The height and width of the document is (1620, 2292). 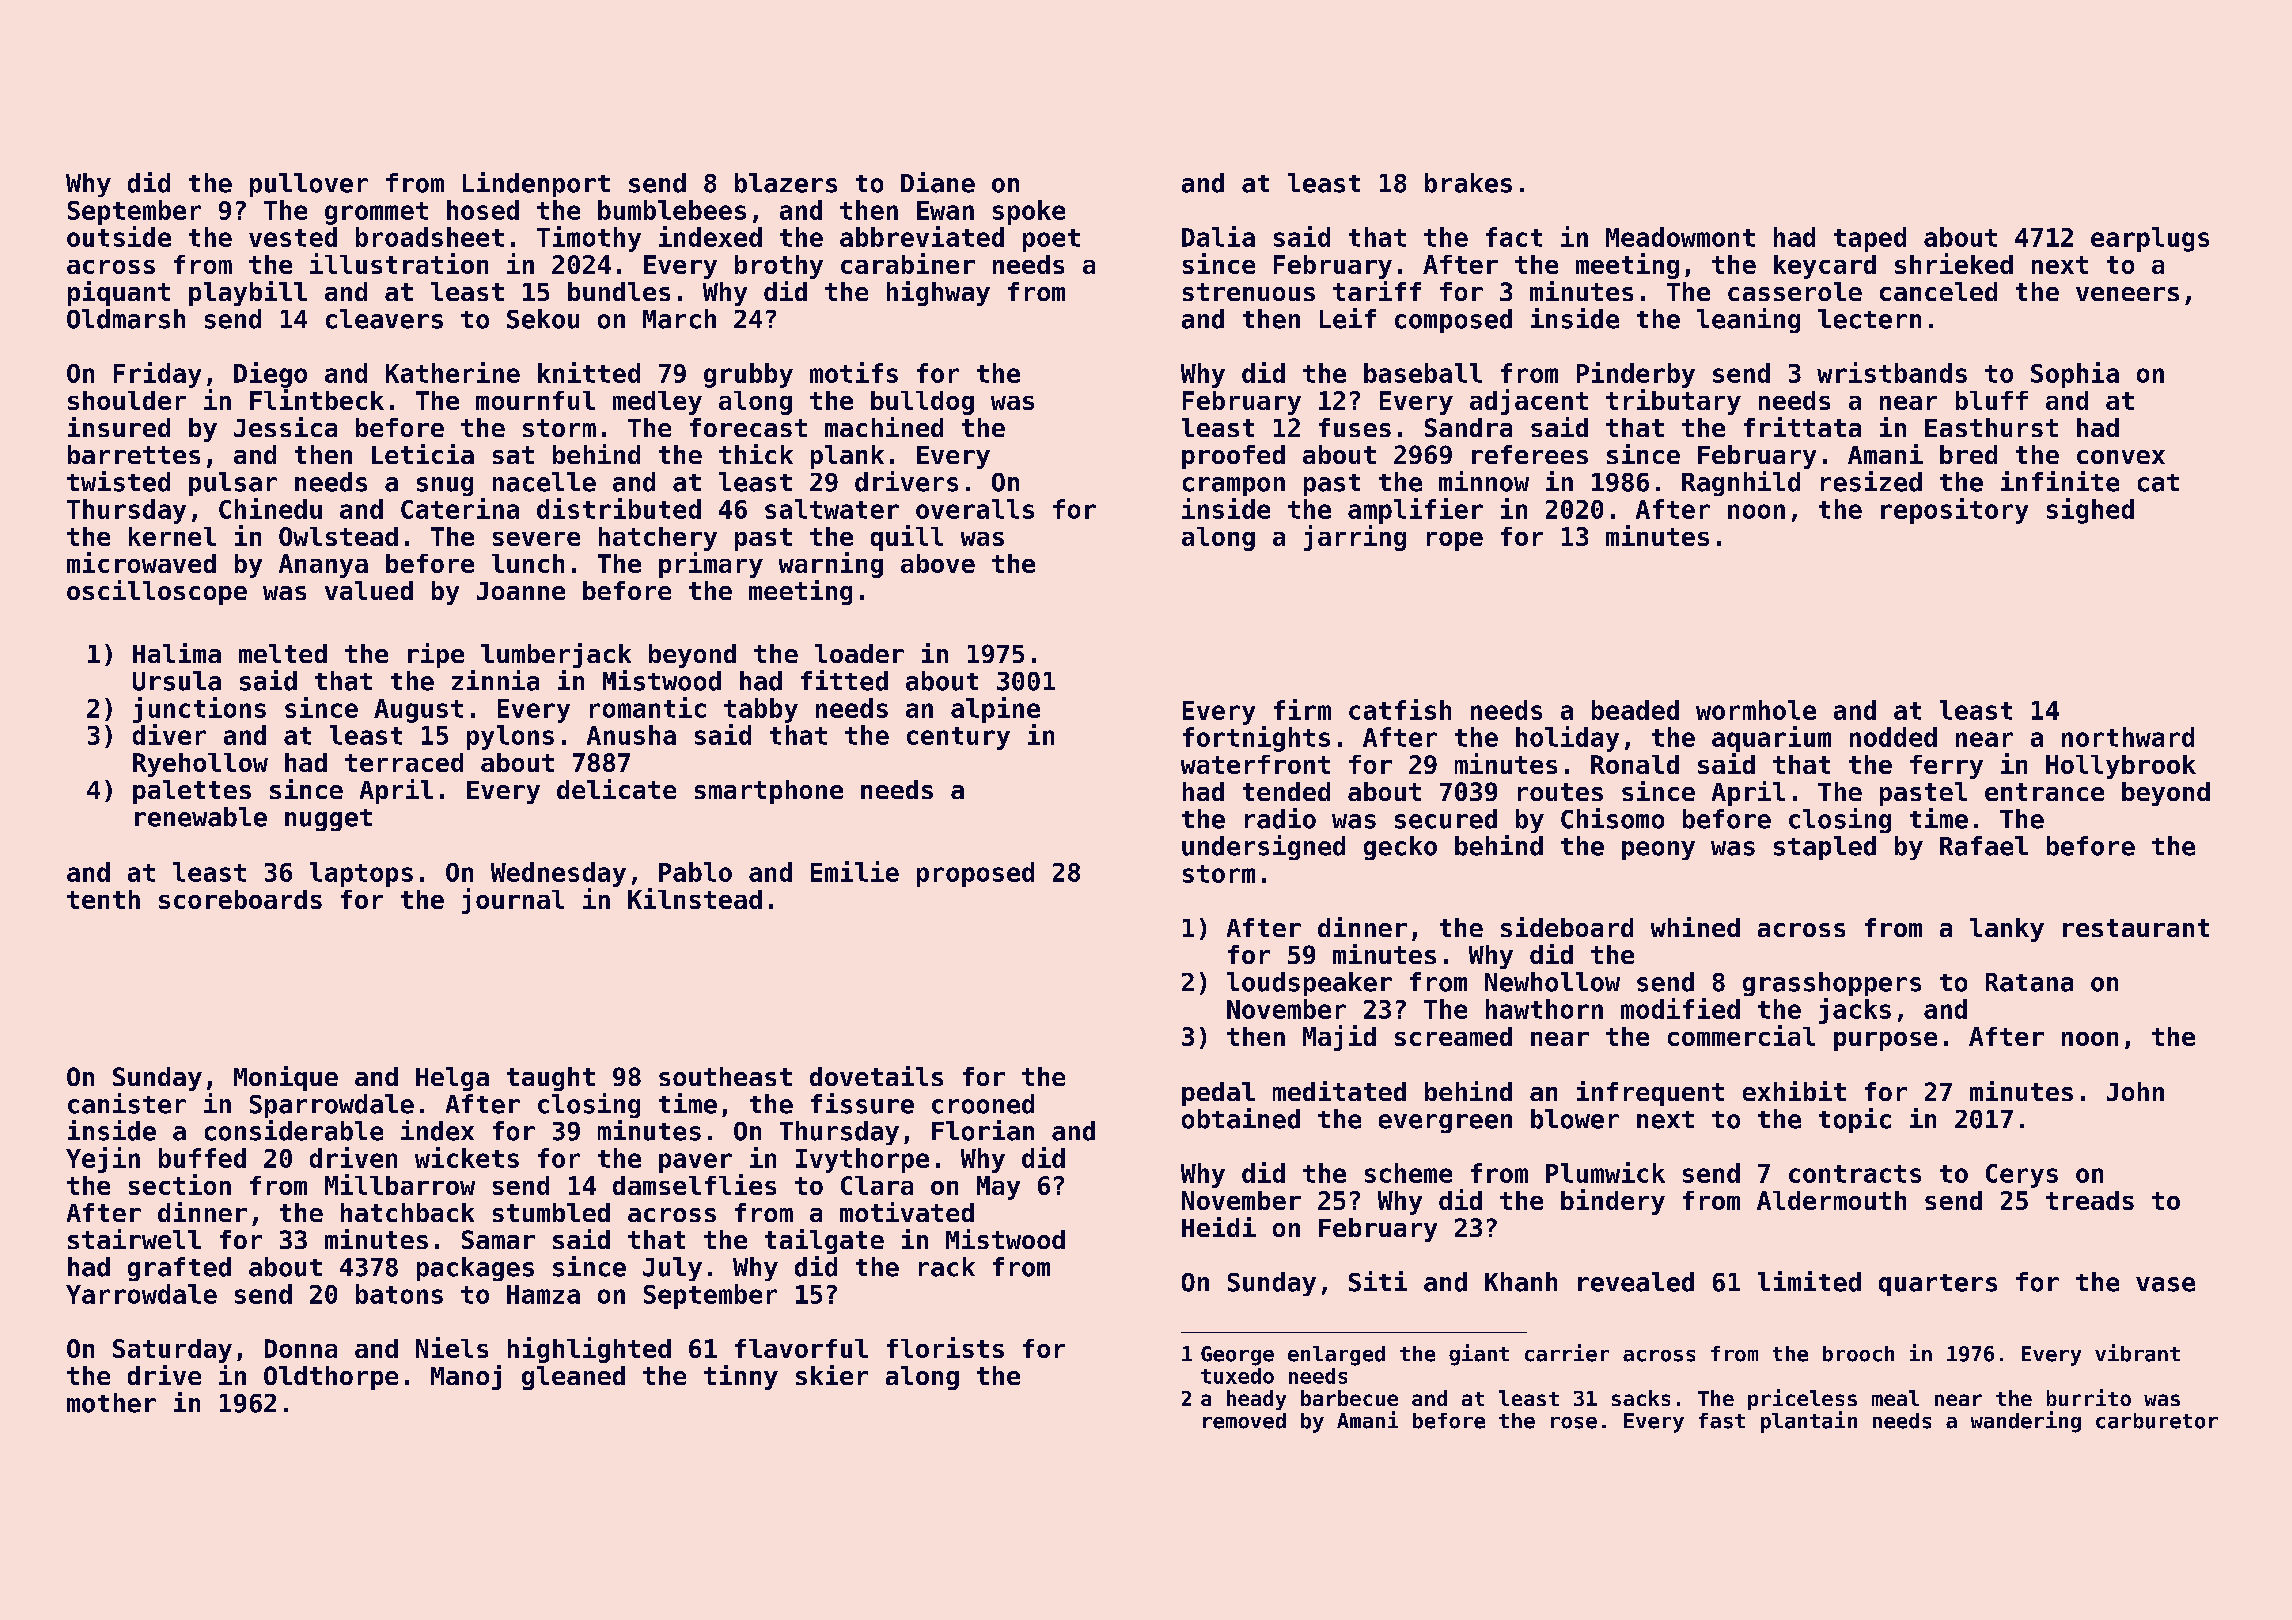 What do you see at coordinates (177, 653) in the document?
I see `Halima` at bounding box center [177, 653].
